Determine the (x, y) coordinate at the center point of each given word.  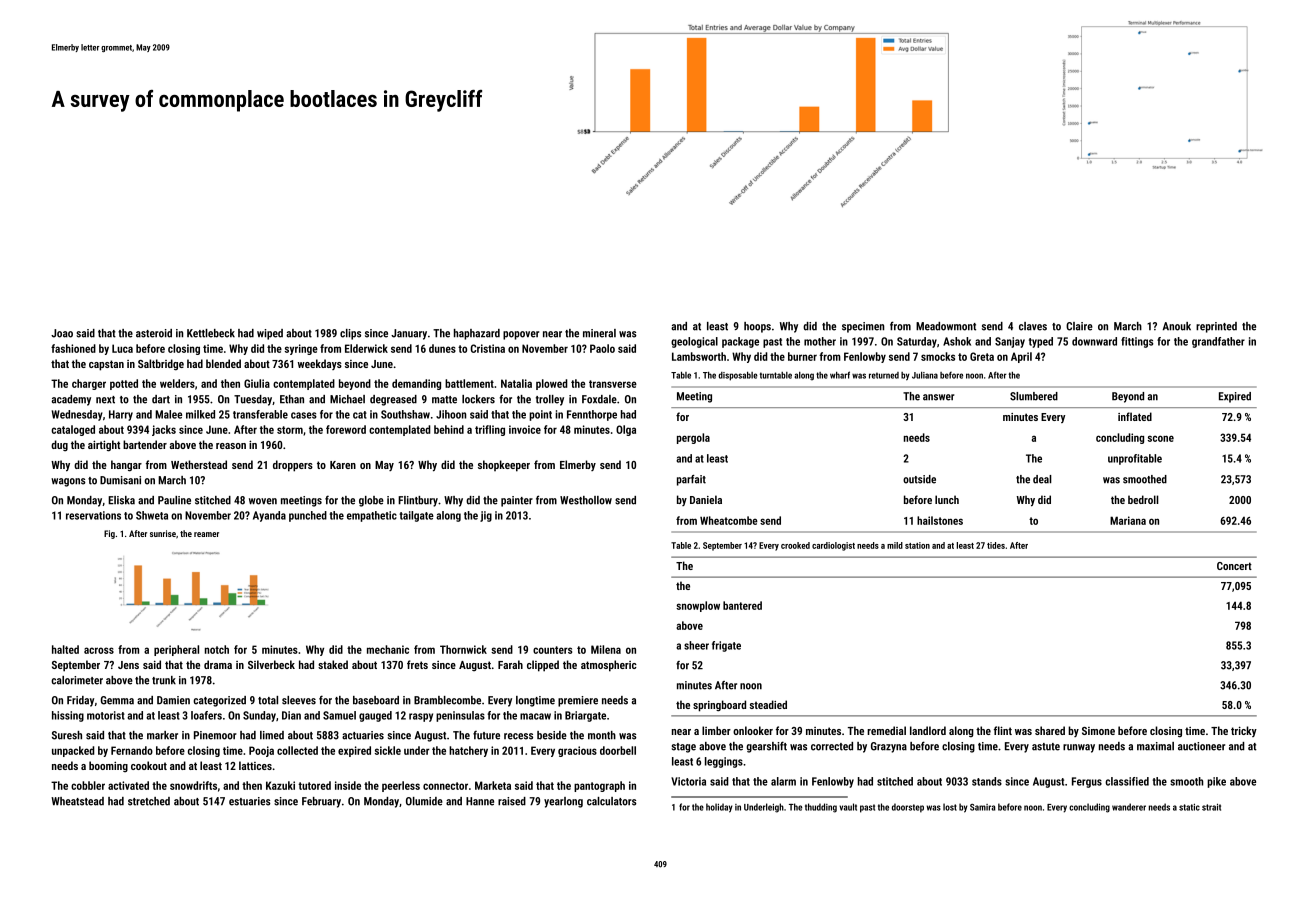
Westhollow (586, 500)
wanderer (1129, 807)
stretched (149, 801)
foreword (346, 429)
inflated (1135, 416)
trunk (164, 680)
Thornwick (463, 649)
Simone (1098, 731)
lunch (947, 499)
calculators (612, 801)
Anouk (1177, 326)
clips (350, 334)
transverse (613, 384)
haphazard (477, 334)
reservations (93, 515)
